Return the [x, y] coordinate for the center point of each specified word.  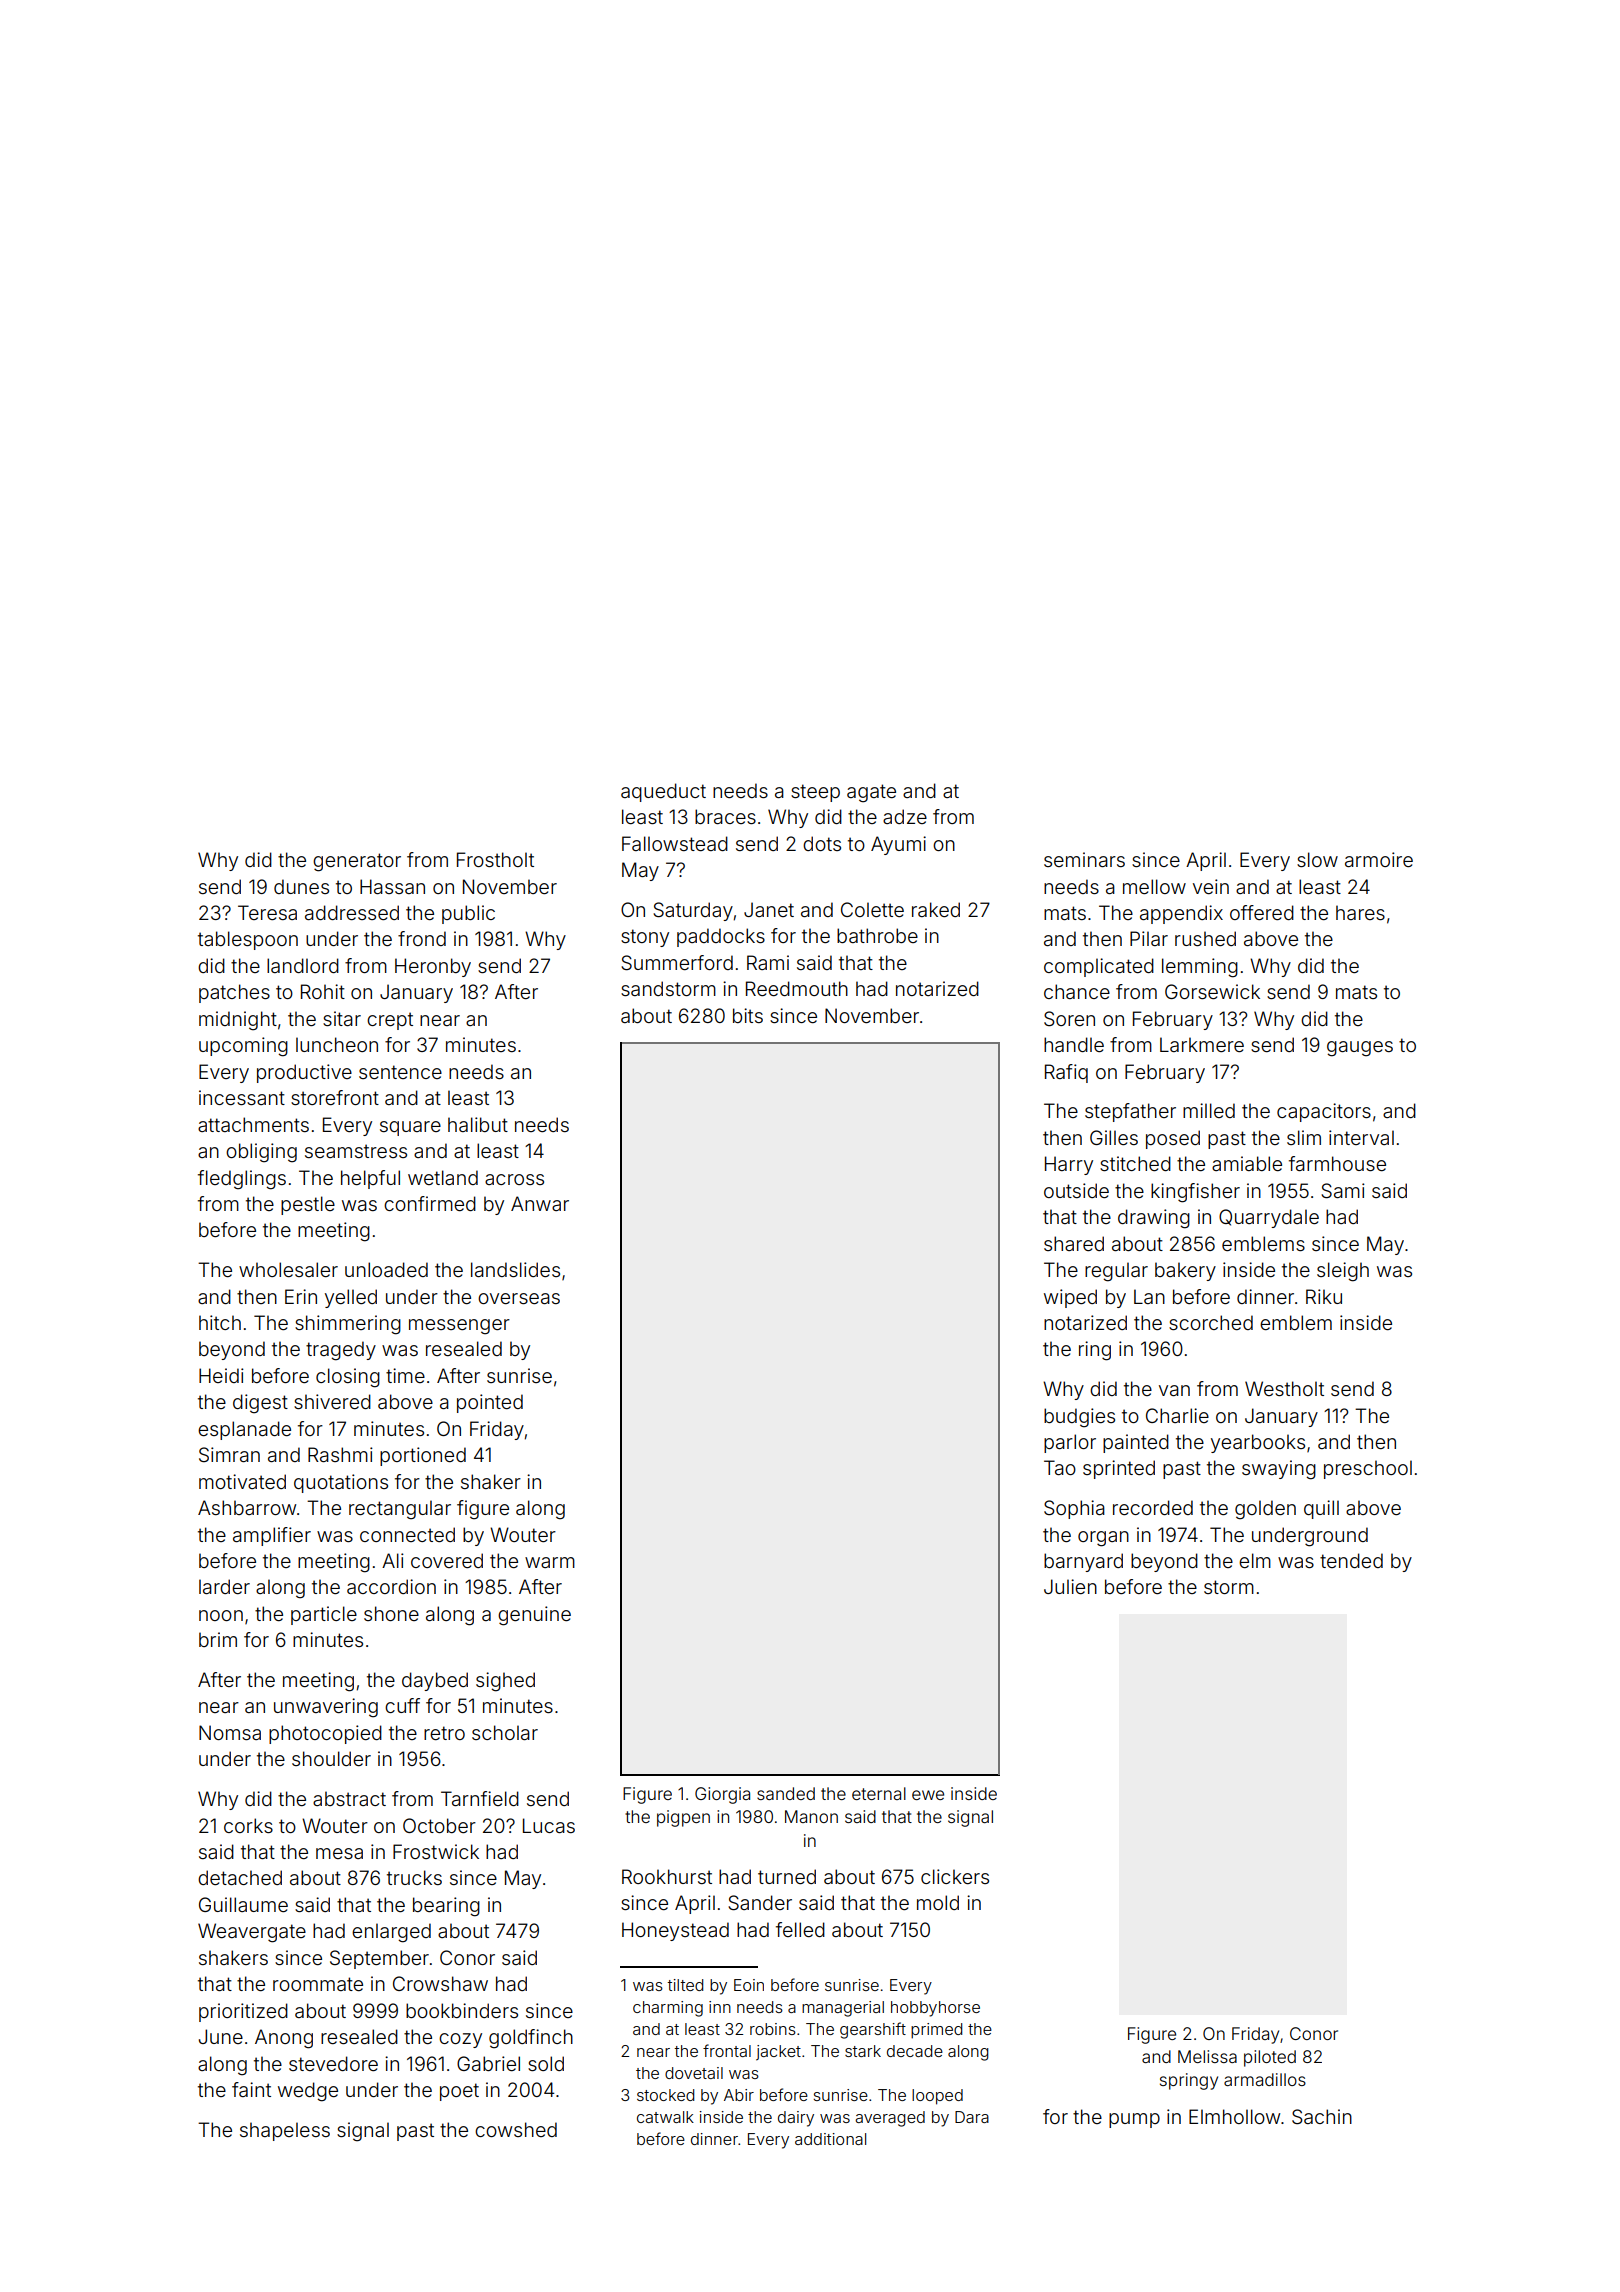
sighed [505, 1682]
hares [1360, 912]
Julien [1070, 1586]
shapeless [285, 2131]
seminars [1084, 859]
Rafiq [1066, 1073]
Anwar [540, 1203]
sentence [400, 1072]
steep [815, 793]
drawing [1154, 1219]
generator [357, 862]
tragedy [341, 1351]
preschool [1368, 1469]
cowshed [516, 2129]
